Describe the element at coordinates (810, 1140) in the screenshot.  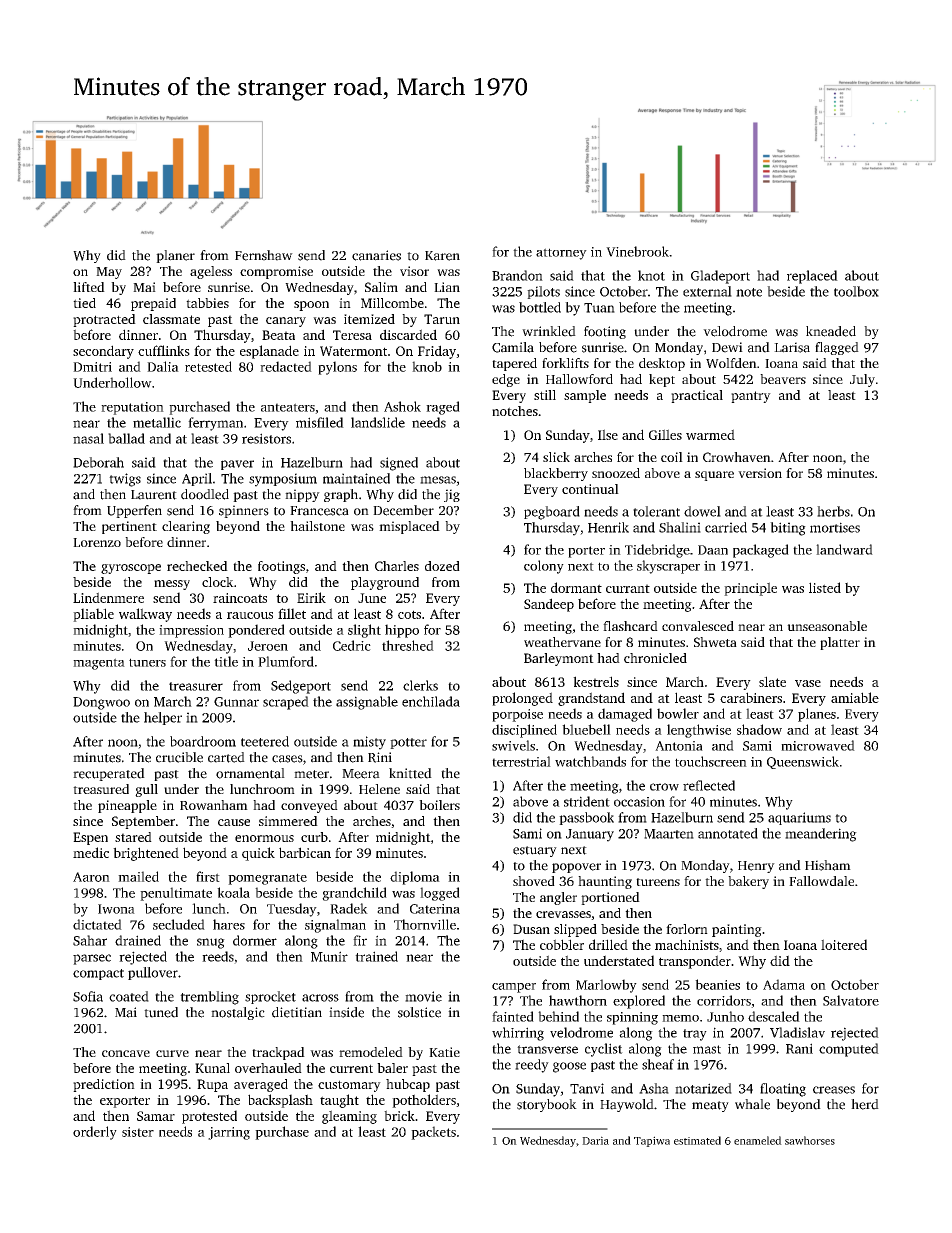
I see `sawhorses` at that location.
